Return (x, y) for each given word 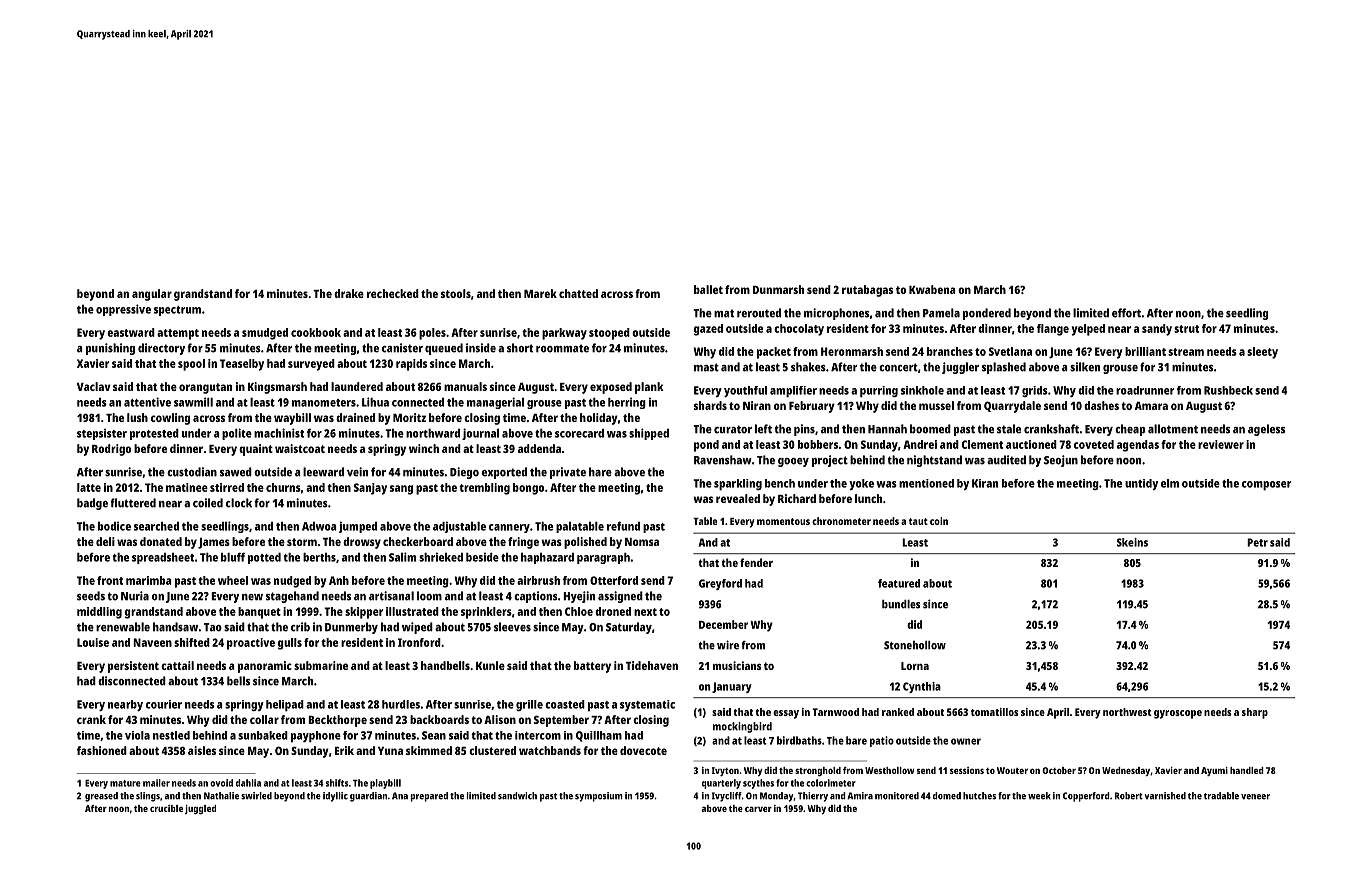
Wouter (1012, 770)
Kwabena (932, 289)
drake (349, 293)
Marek (540, 293)
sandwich (517, 796)
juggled (200, 809)
